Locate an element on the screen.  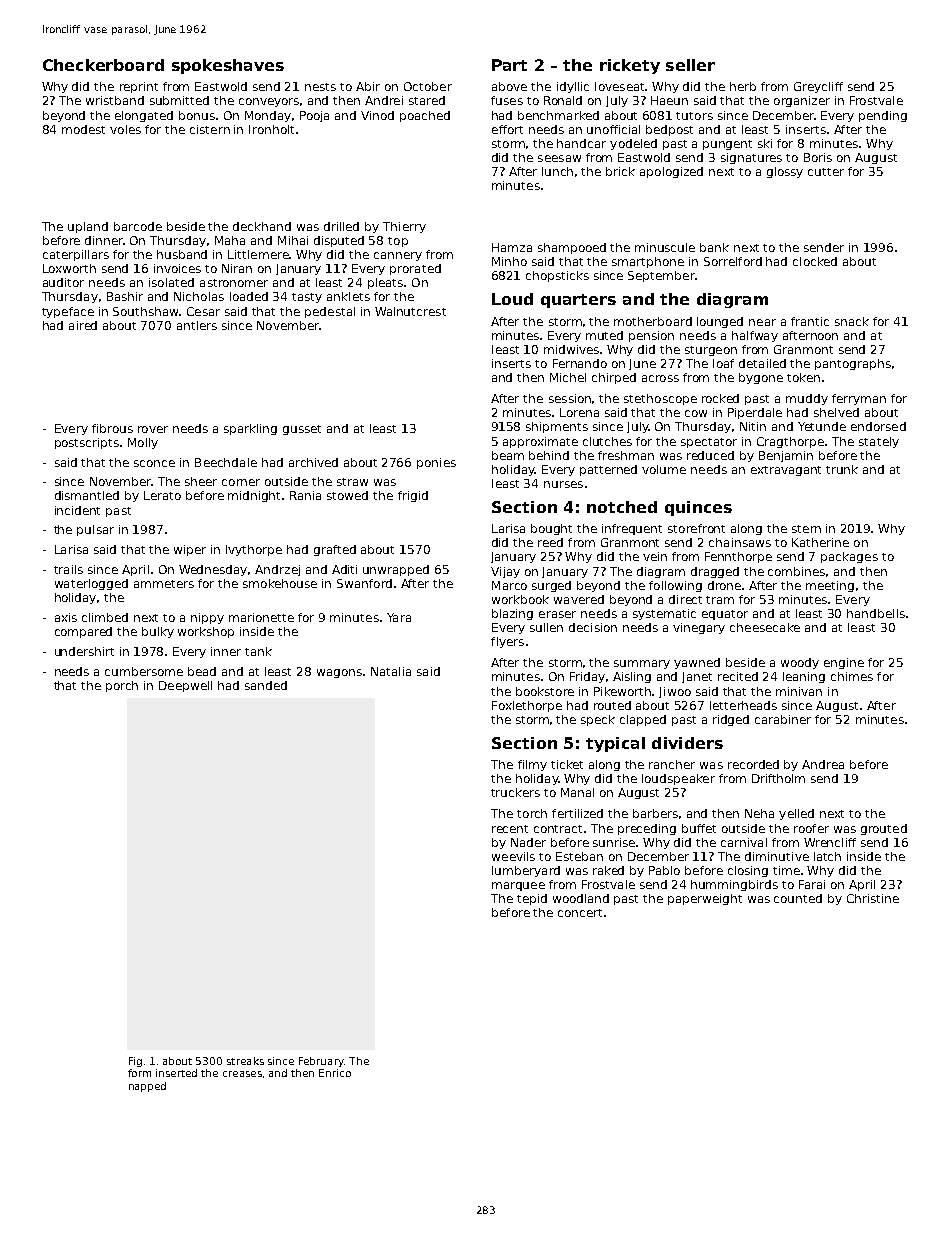
barbers is located at coordinates (655, 813).
